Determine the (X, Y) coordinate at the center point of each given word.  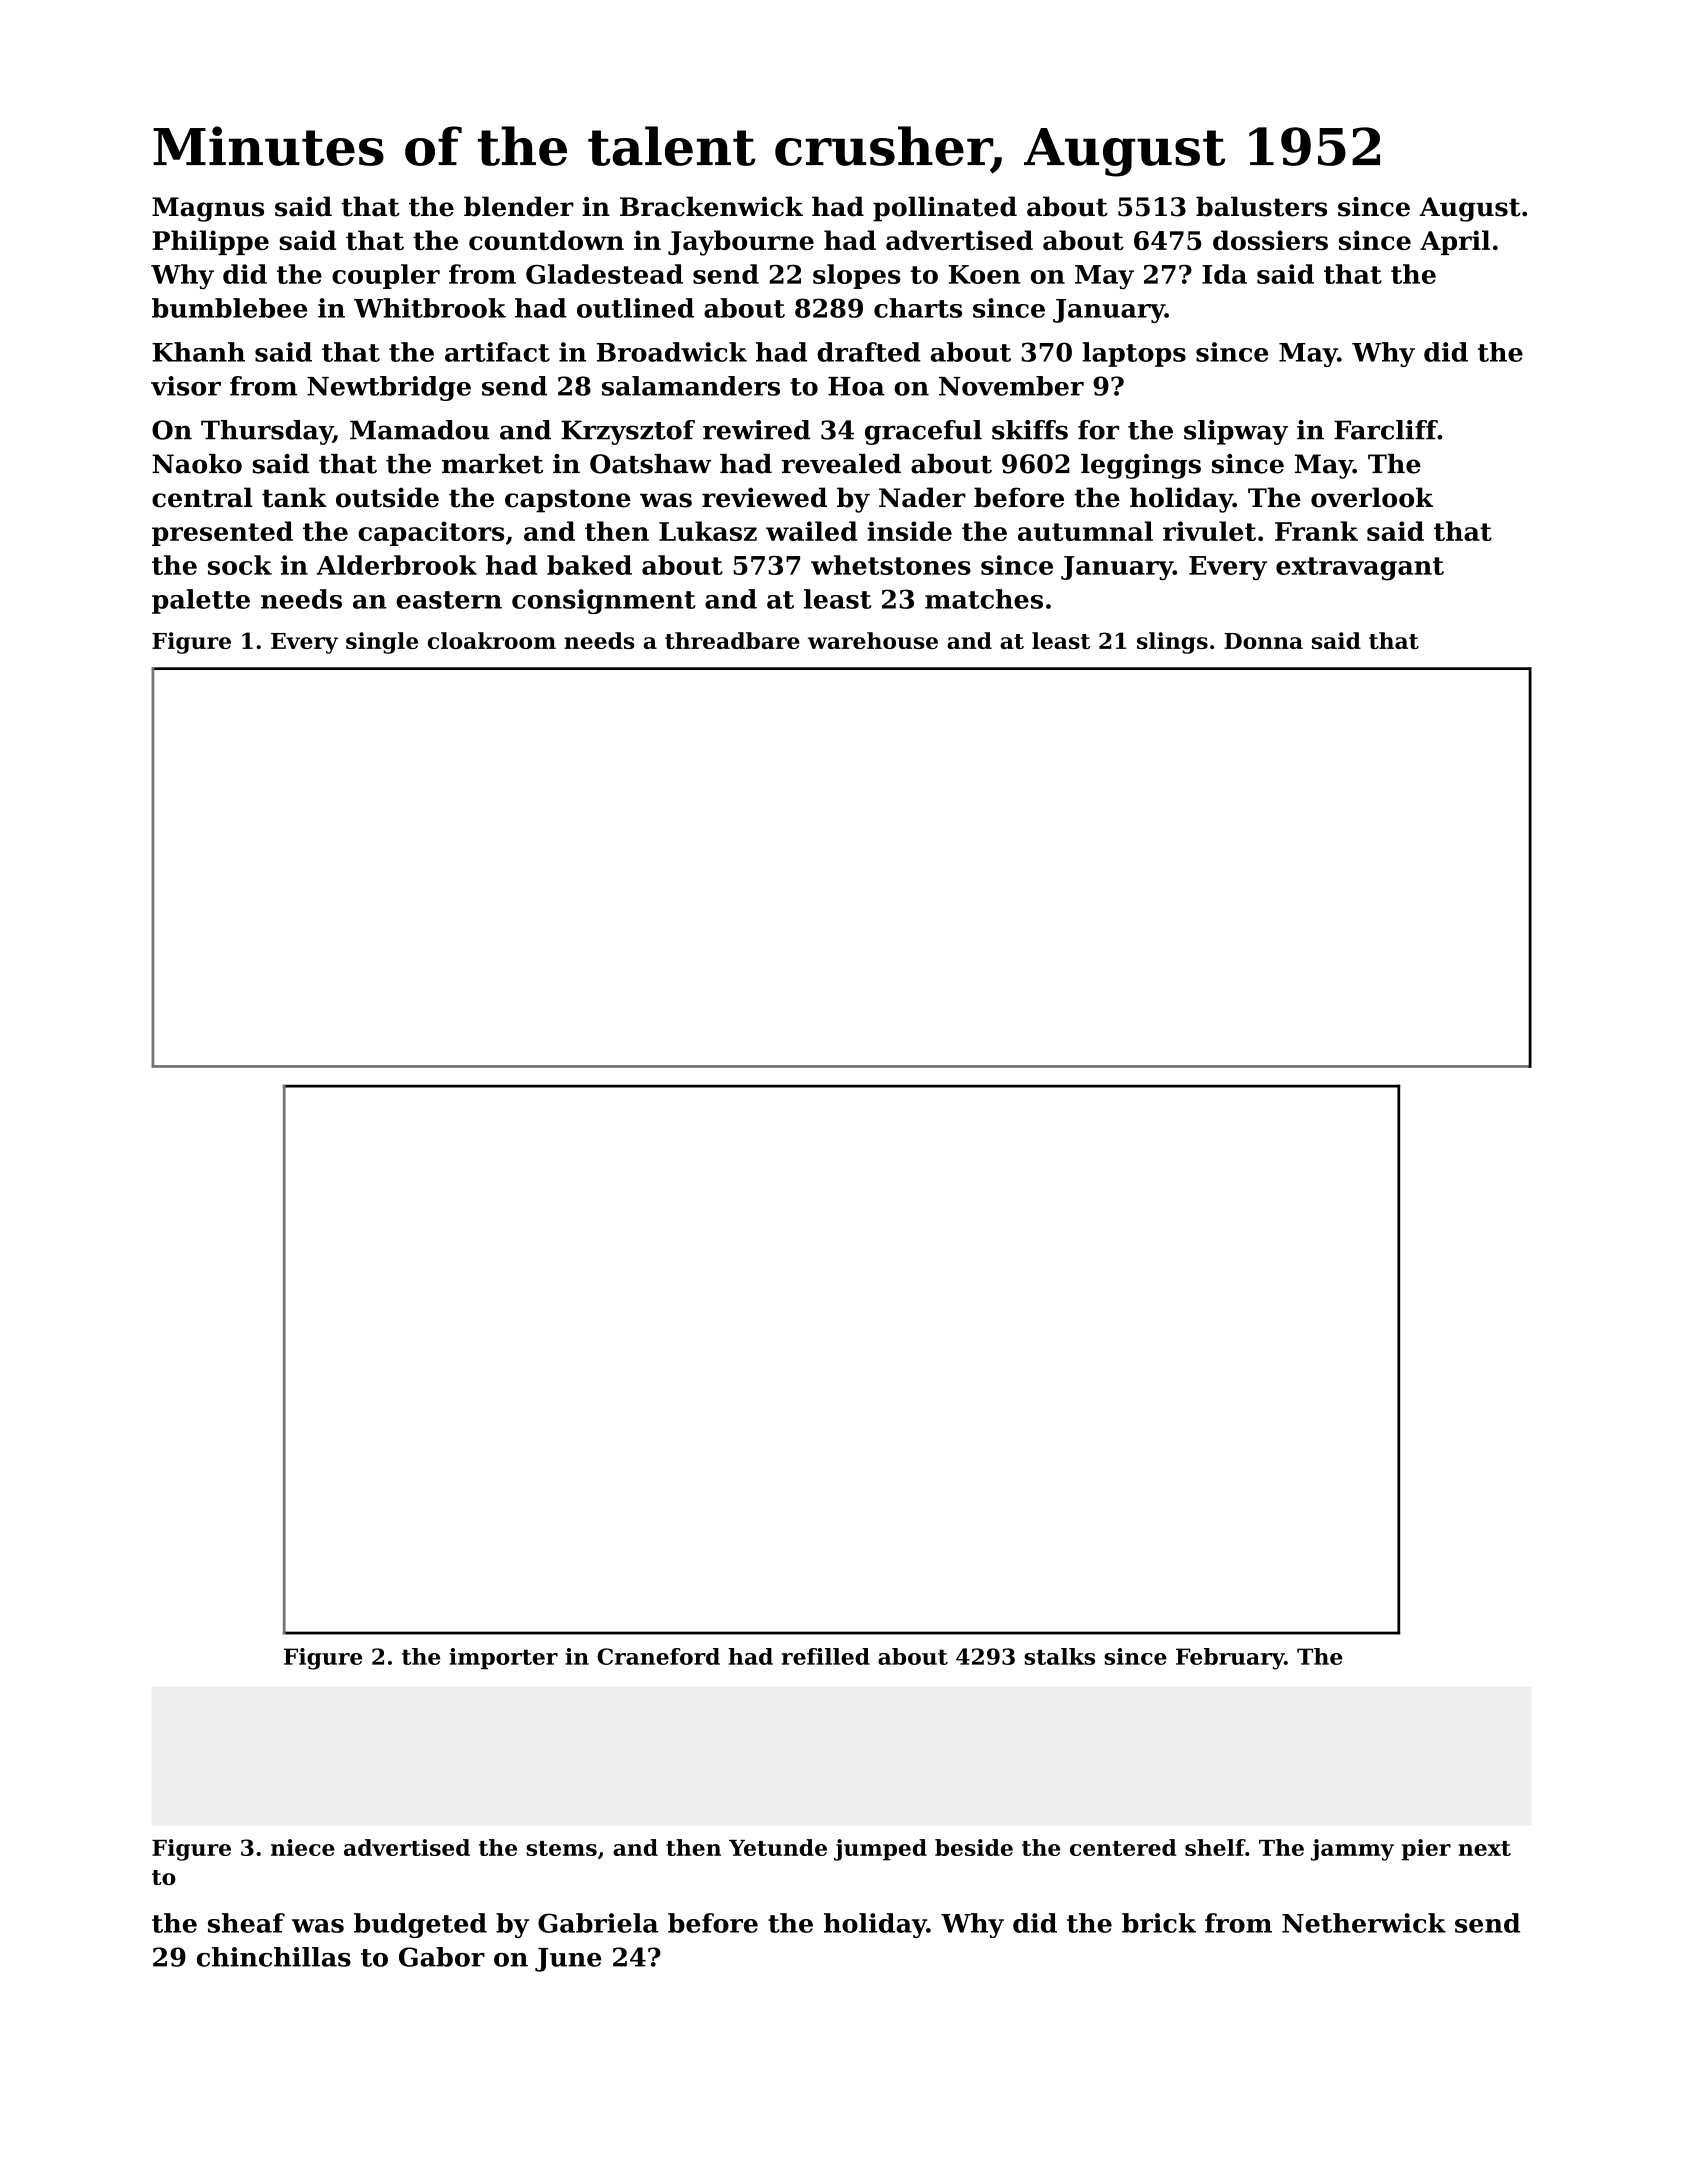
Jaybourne (741, 243)
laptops (1134, 354)
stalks (1059, 1656)
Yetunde (778, 1847)
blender (519, 206)
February (1230, 1659)
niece (303, 1847)
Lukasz (708, 531)
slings (1172, 643)
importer (503, 1658)
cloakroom (492, 640)
